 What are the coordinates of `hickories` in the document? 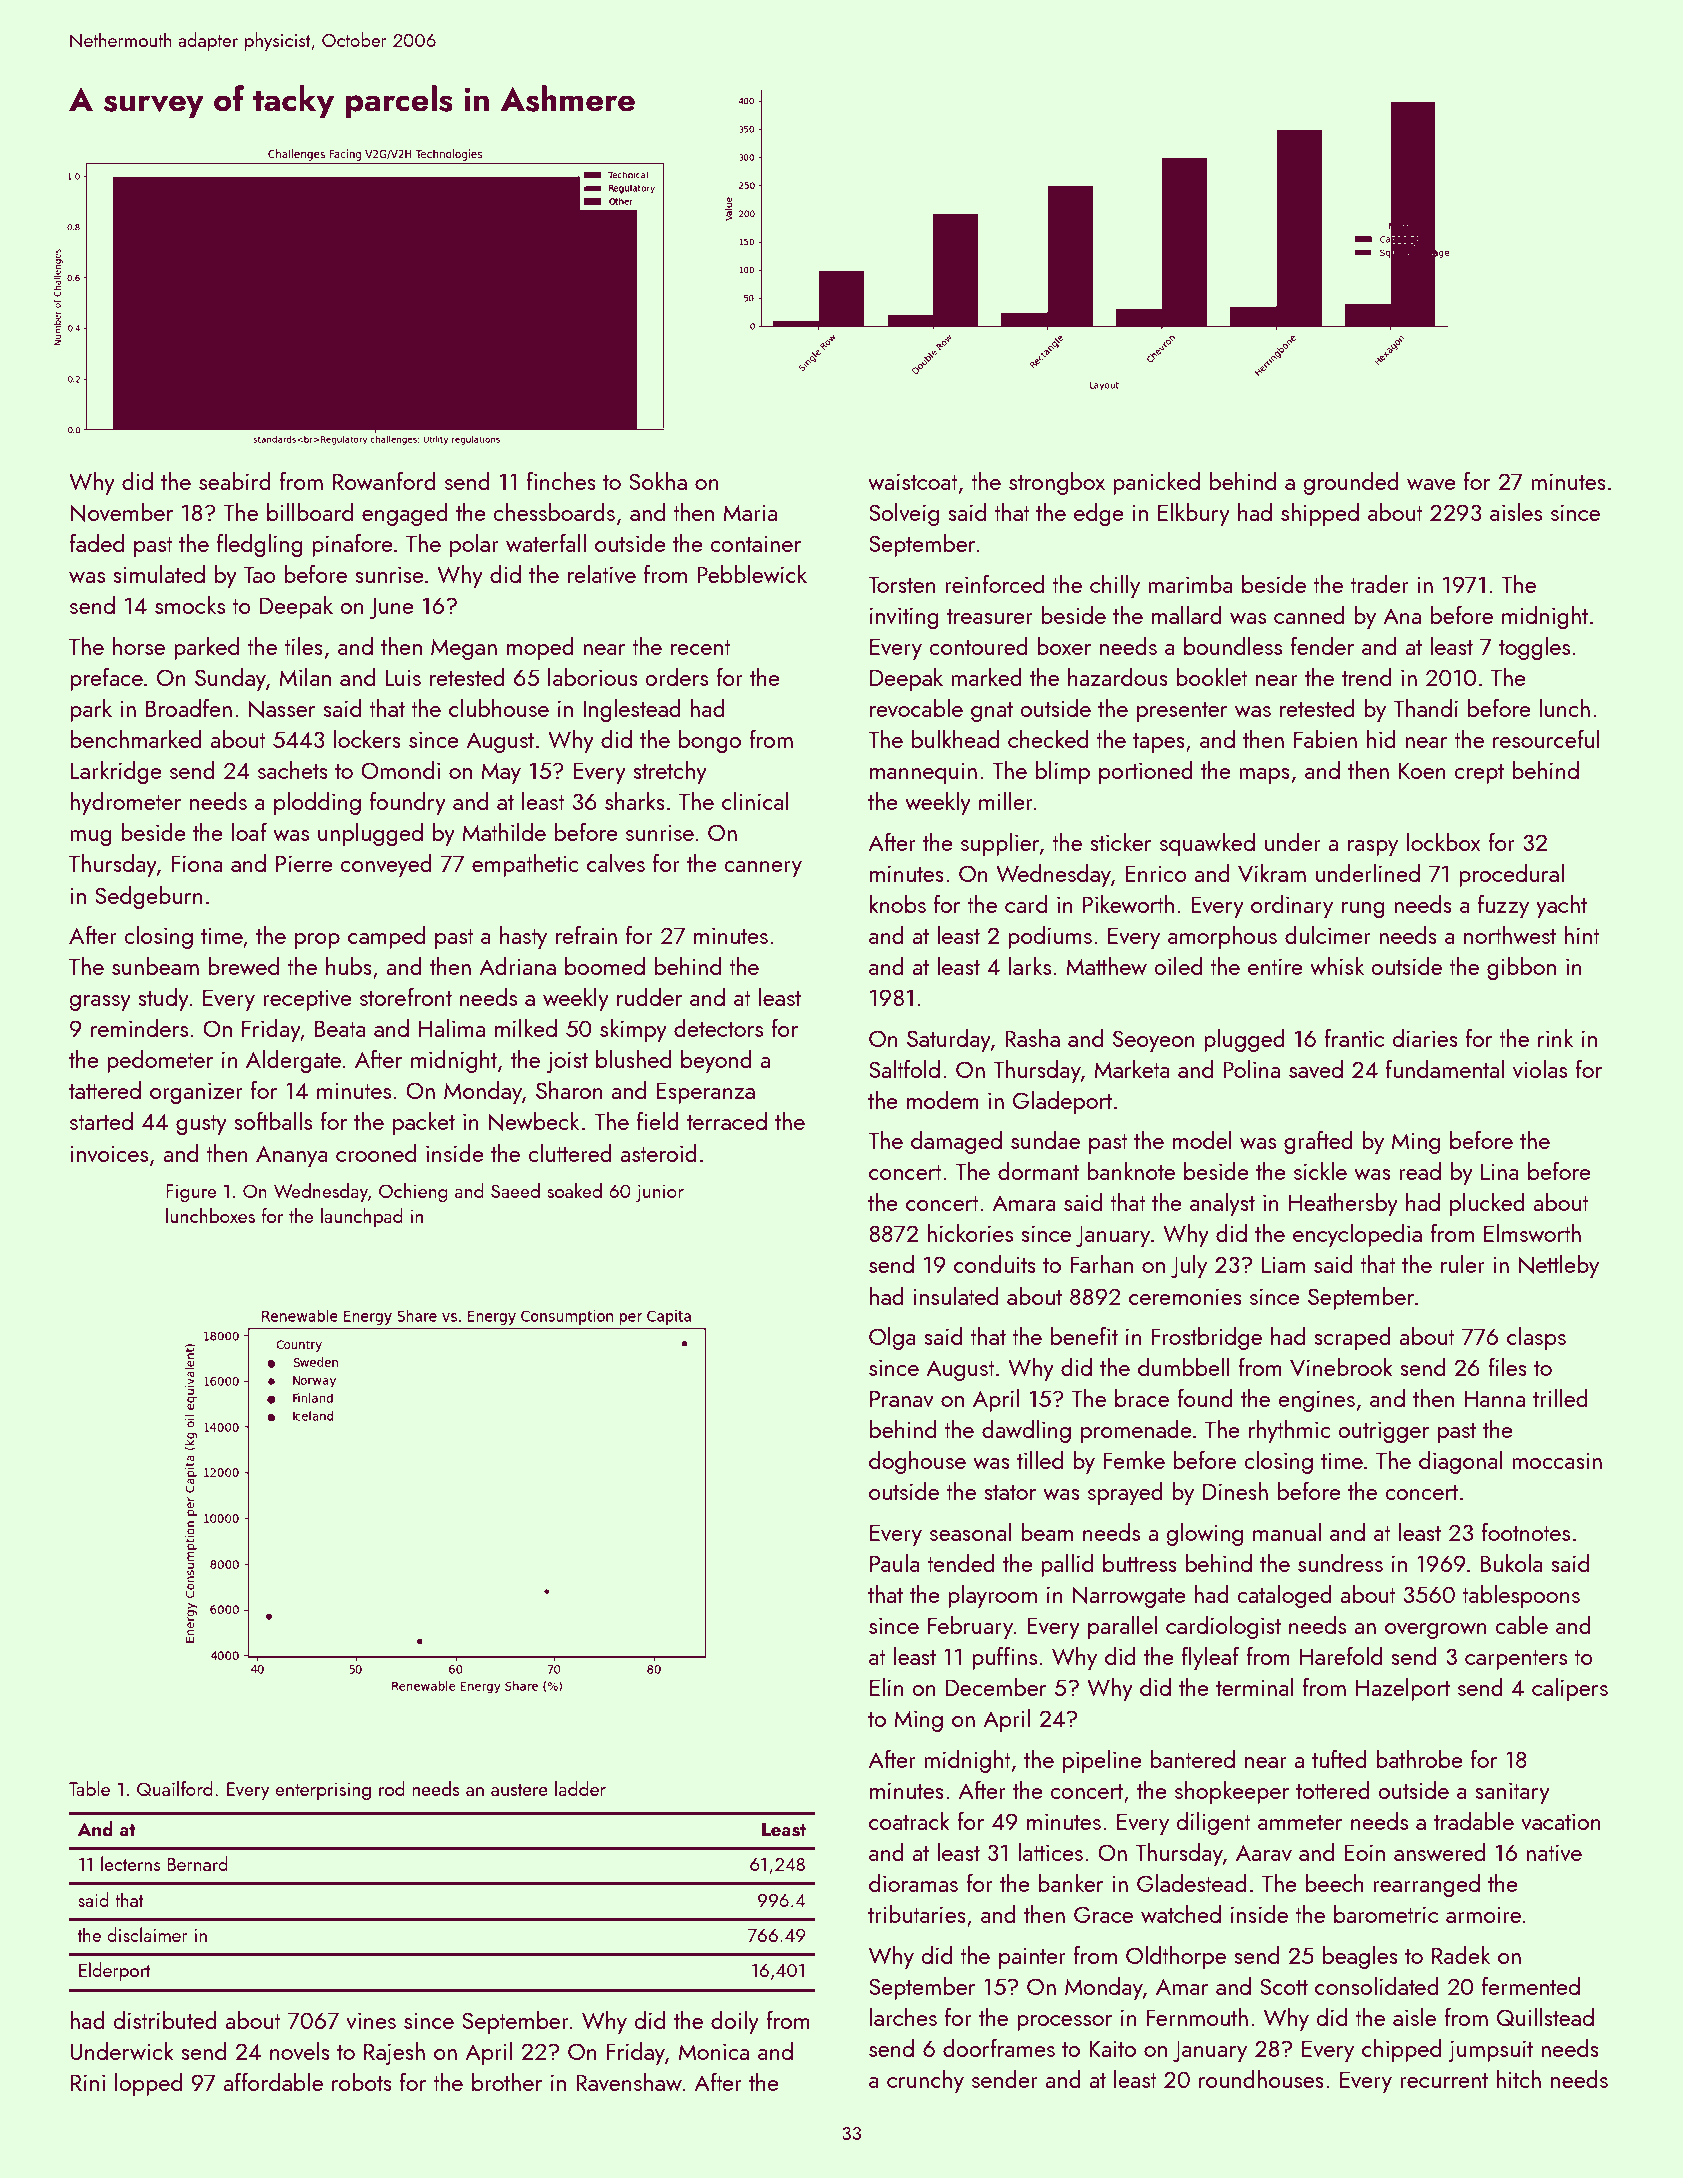 It's located at (970, 1232).
